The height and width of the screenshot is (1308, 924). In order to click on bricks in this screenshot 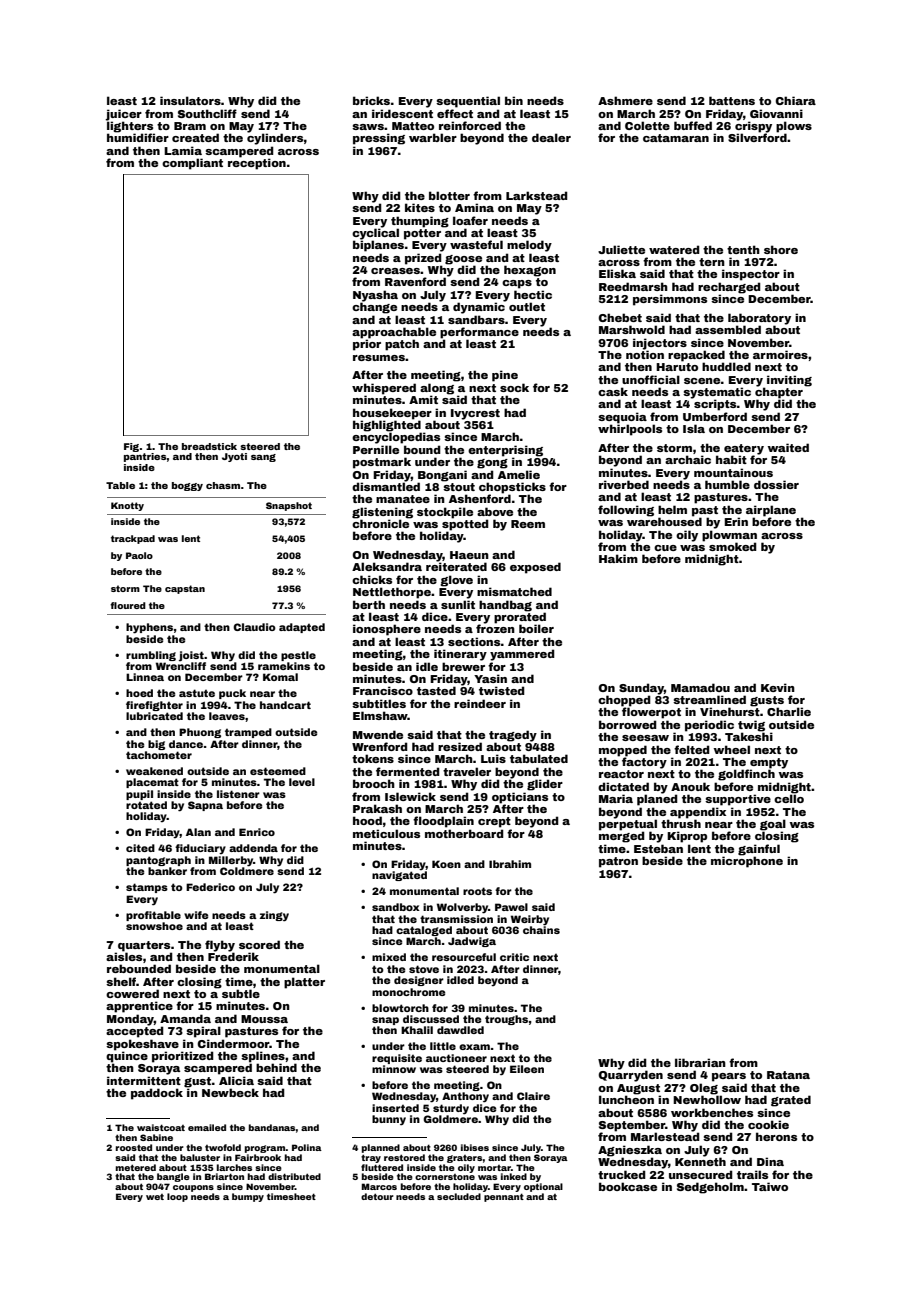, I will do `click(371, 100)`.
